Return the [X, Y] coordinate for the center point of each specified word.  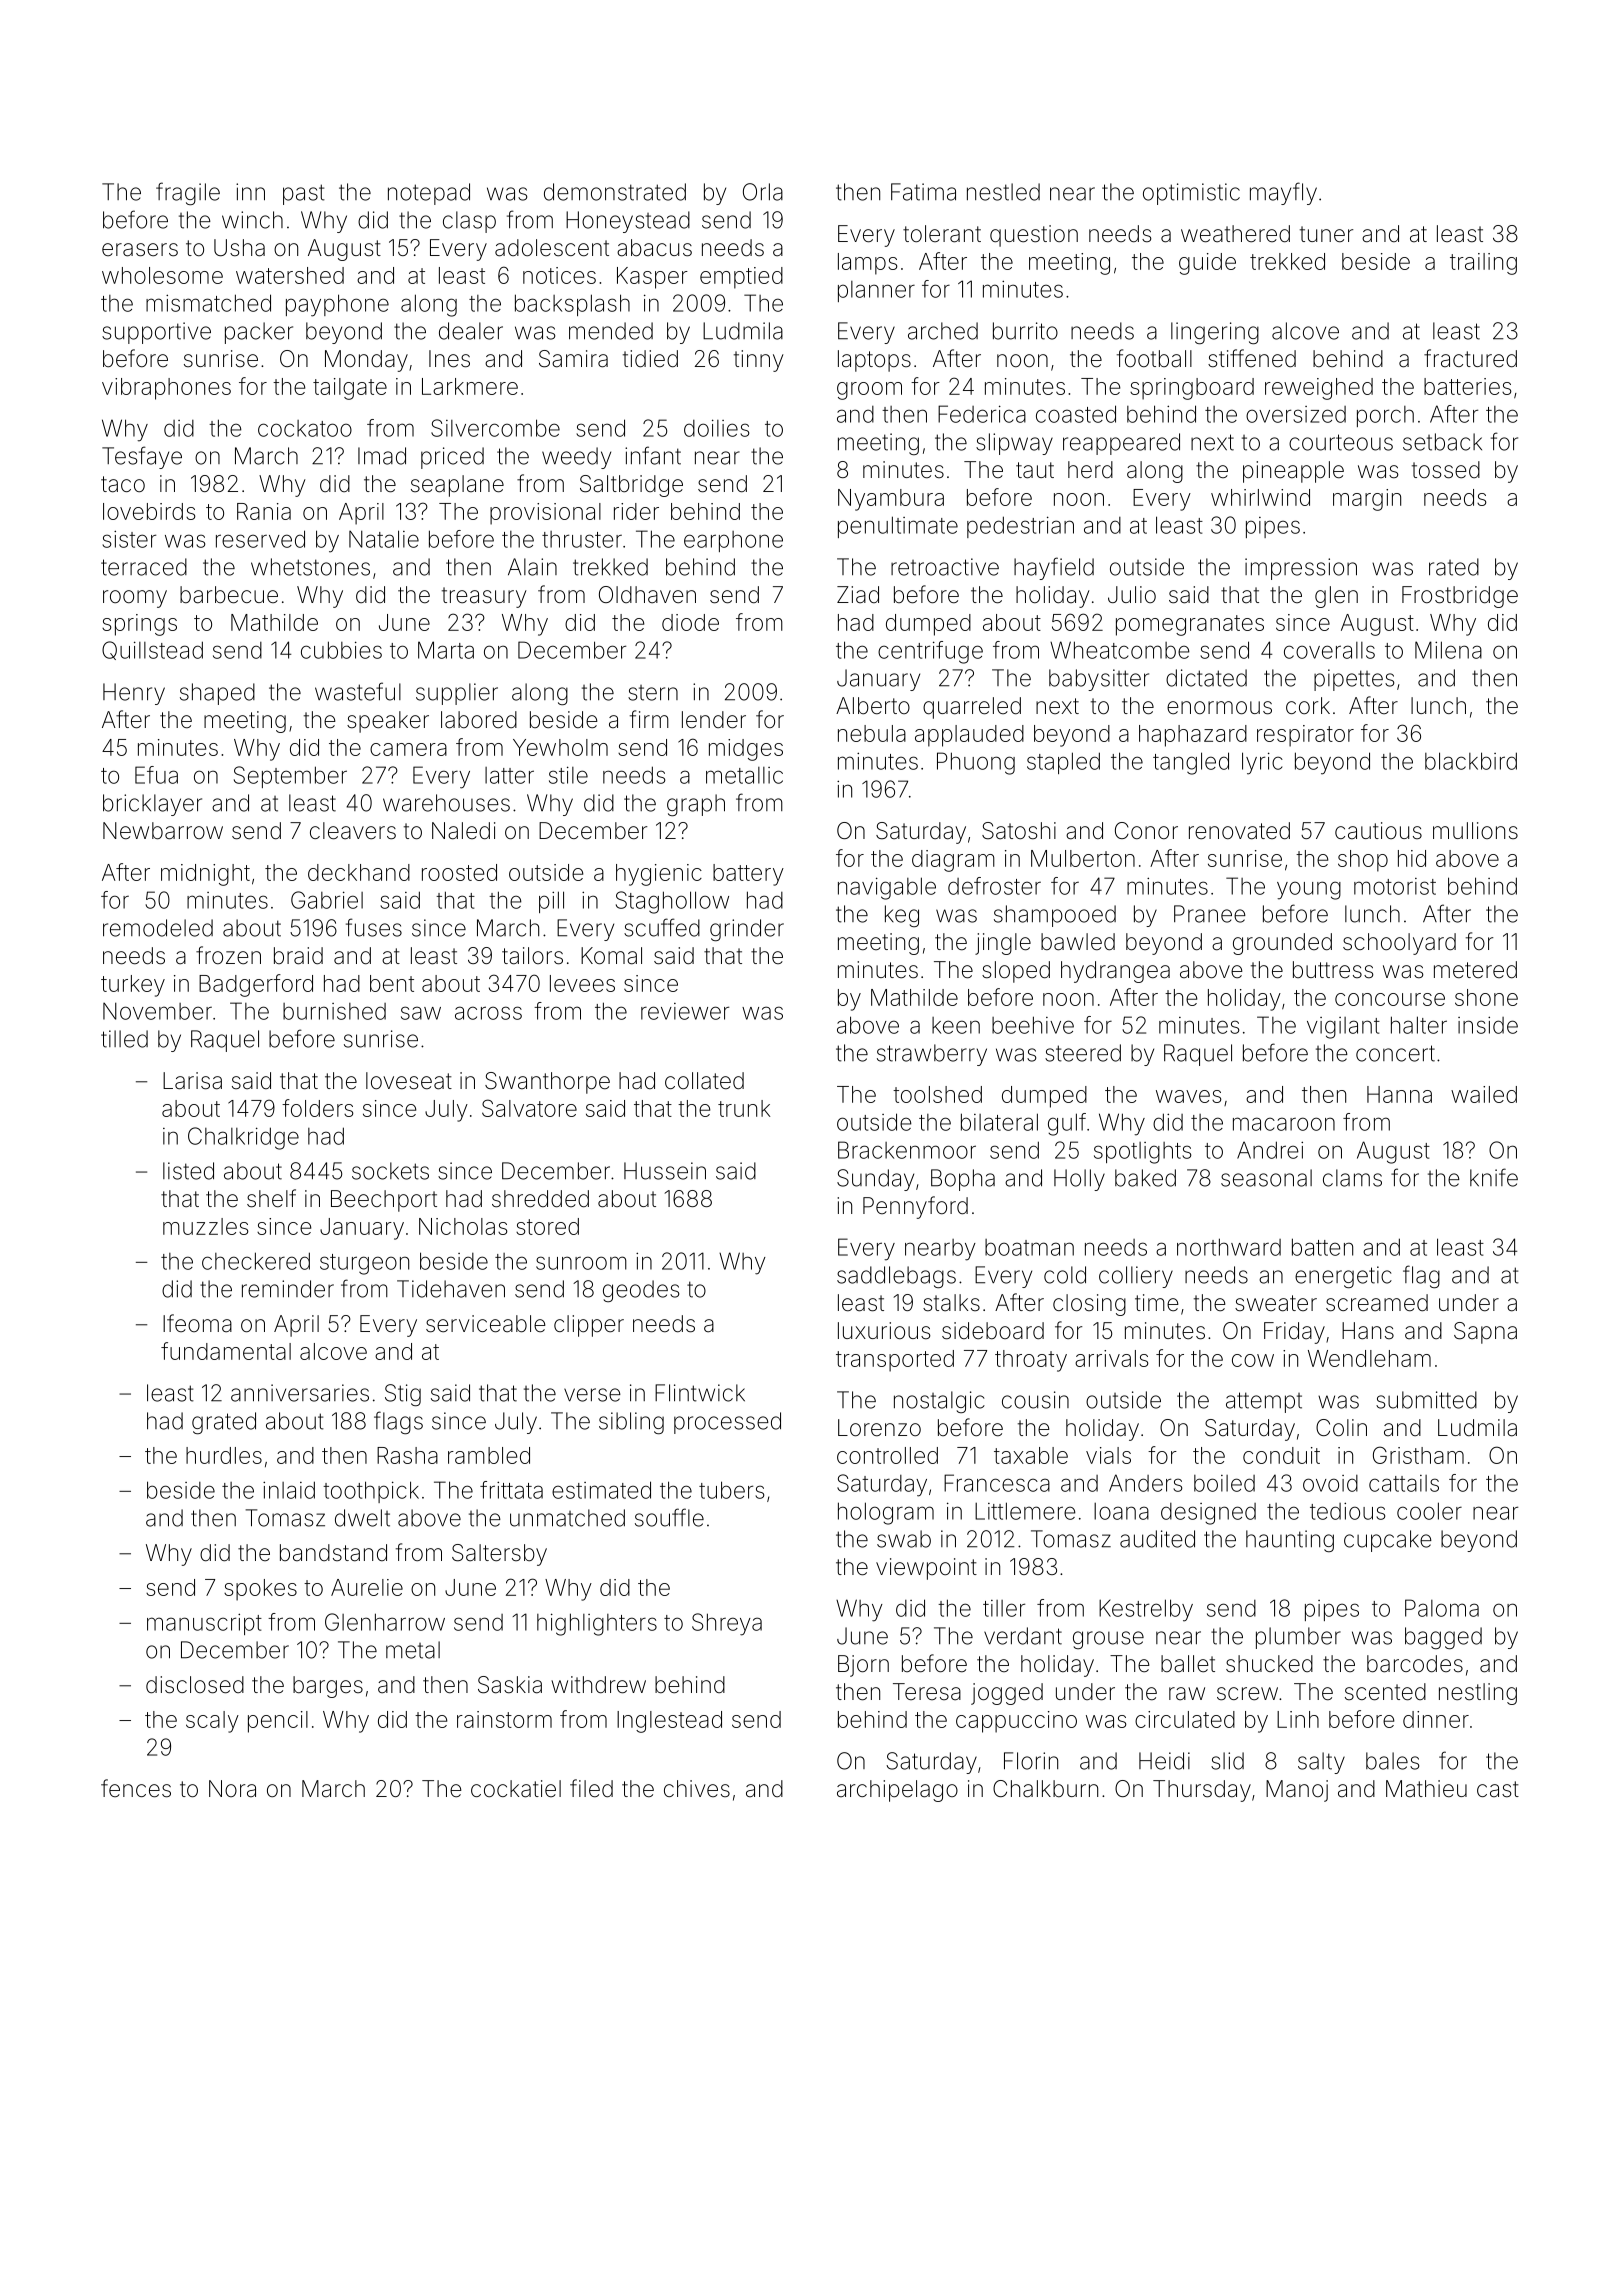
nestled [1003, 192]
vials [1108, 1455]
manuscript [204, 1624]
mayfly [1283, 193]
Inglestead [669, 1722]
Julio [1132, 594]
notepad [429, 194]
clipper [589, 1326]
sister [129, 539]
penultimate [898, 527]
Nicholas [463, 1226]
